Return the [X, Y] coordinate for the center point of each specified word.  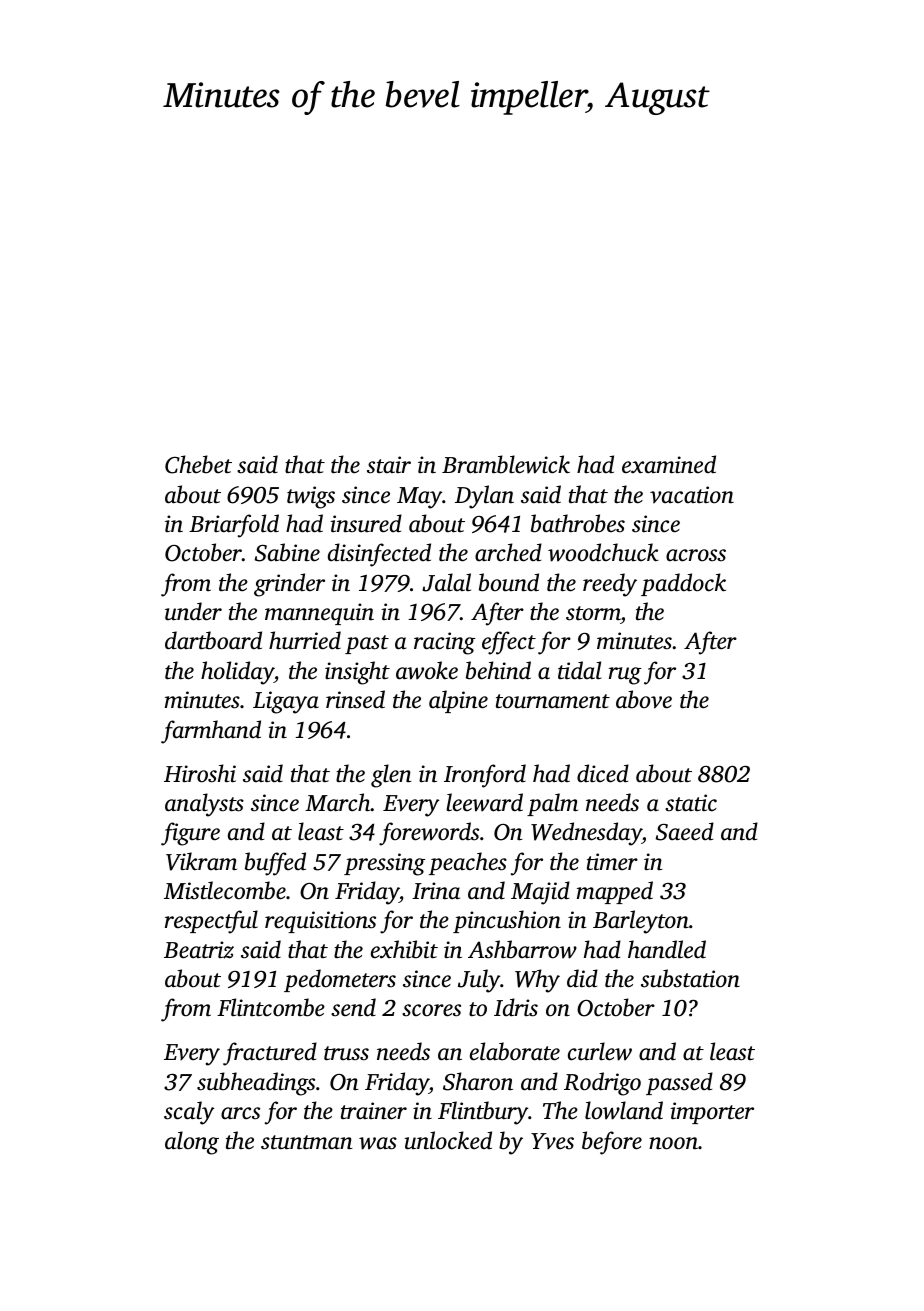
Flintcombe [271, 1007]
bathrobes [578, 523]
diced [603, 773]
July [479, 981]
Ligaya [286, 702]
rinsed [355, 699]
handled [667, 949]
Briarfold [234, 526]
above [644, 699]
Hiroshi [200, 773]
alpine [458, 701]
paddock [683, 584]
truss [346, 1053]
